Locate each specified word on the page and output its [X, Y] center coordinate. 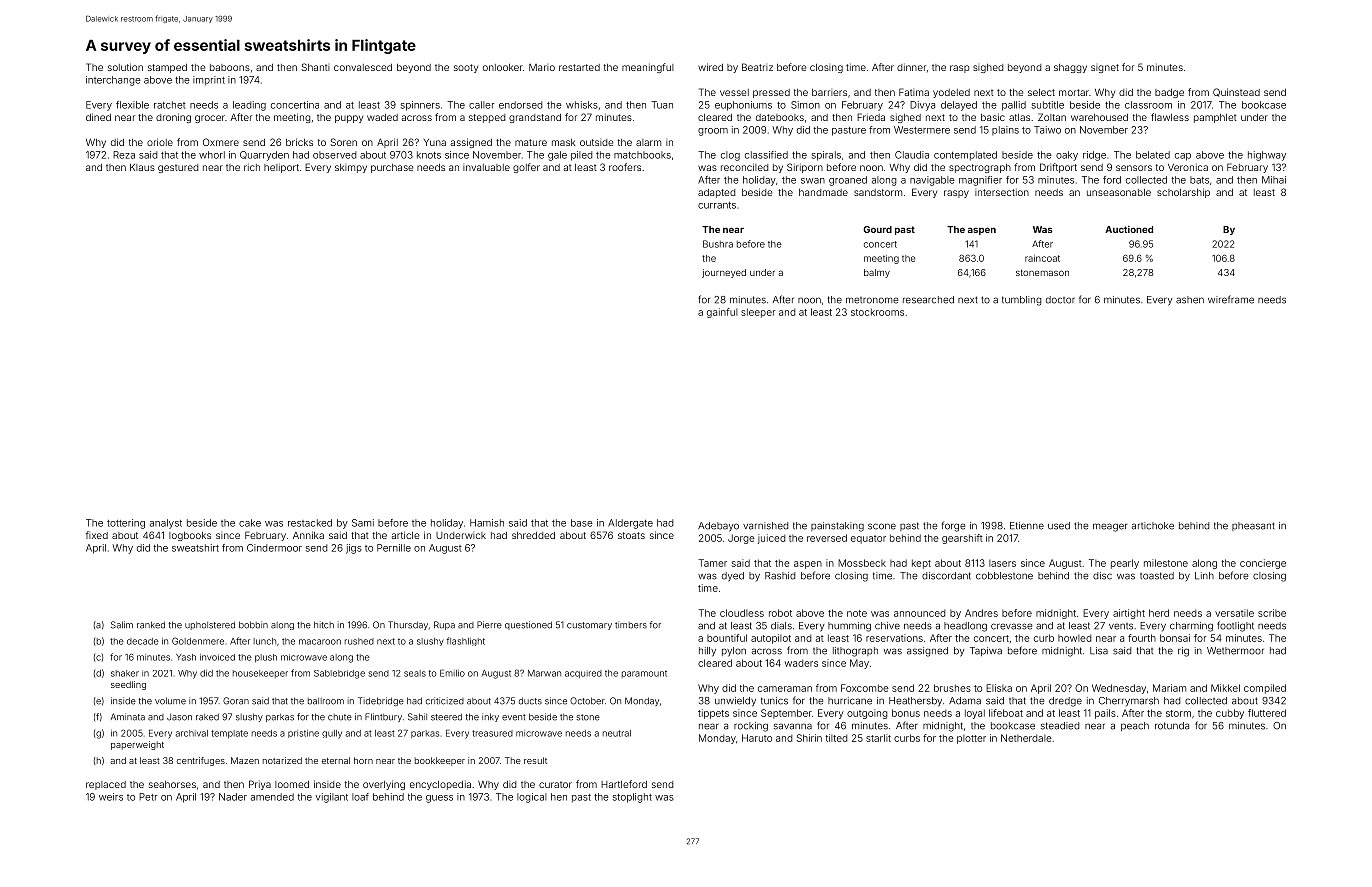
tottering [126, 524]
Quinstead [1236, 92]
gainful [722, 313]
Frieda [871, 117]
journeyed [724, 273]
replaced [106, 785]
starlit [878, 738]
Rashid [780, 576]
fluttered [1267, 713]
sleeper [758, 313]
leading [249, 106]
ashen [1190, 300]
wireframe [1231, 299]
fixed [97, 535]
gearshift [962, 539]
